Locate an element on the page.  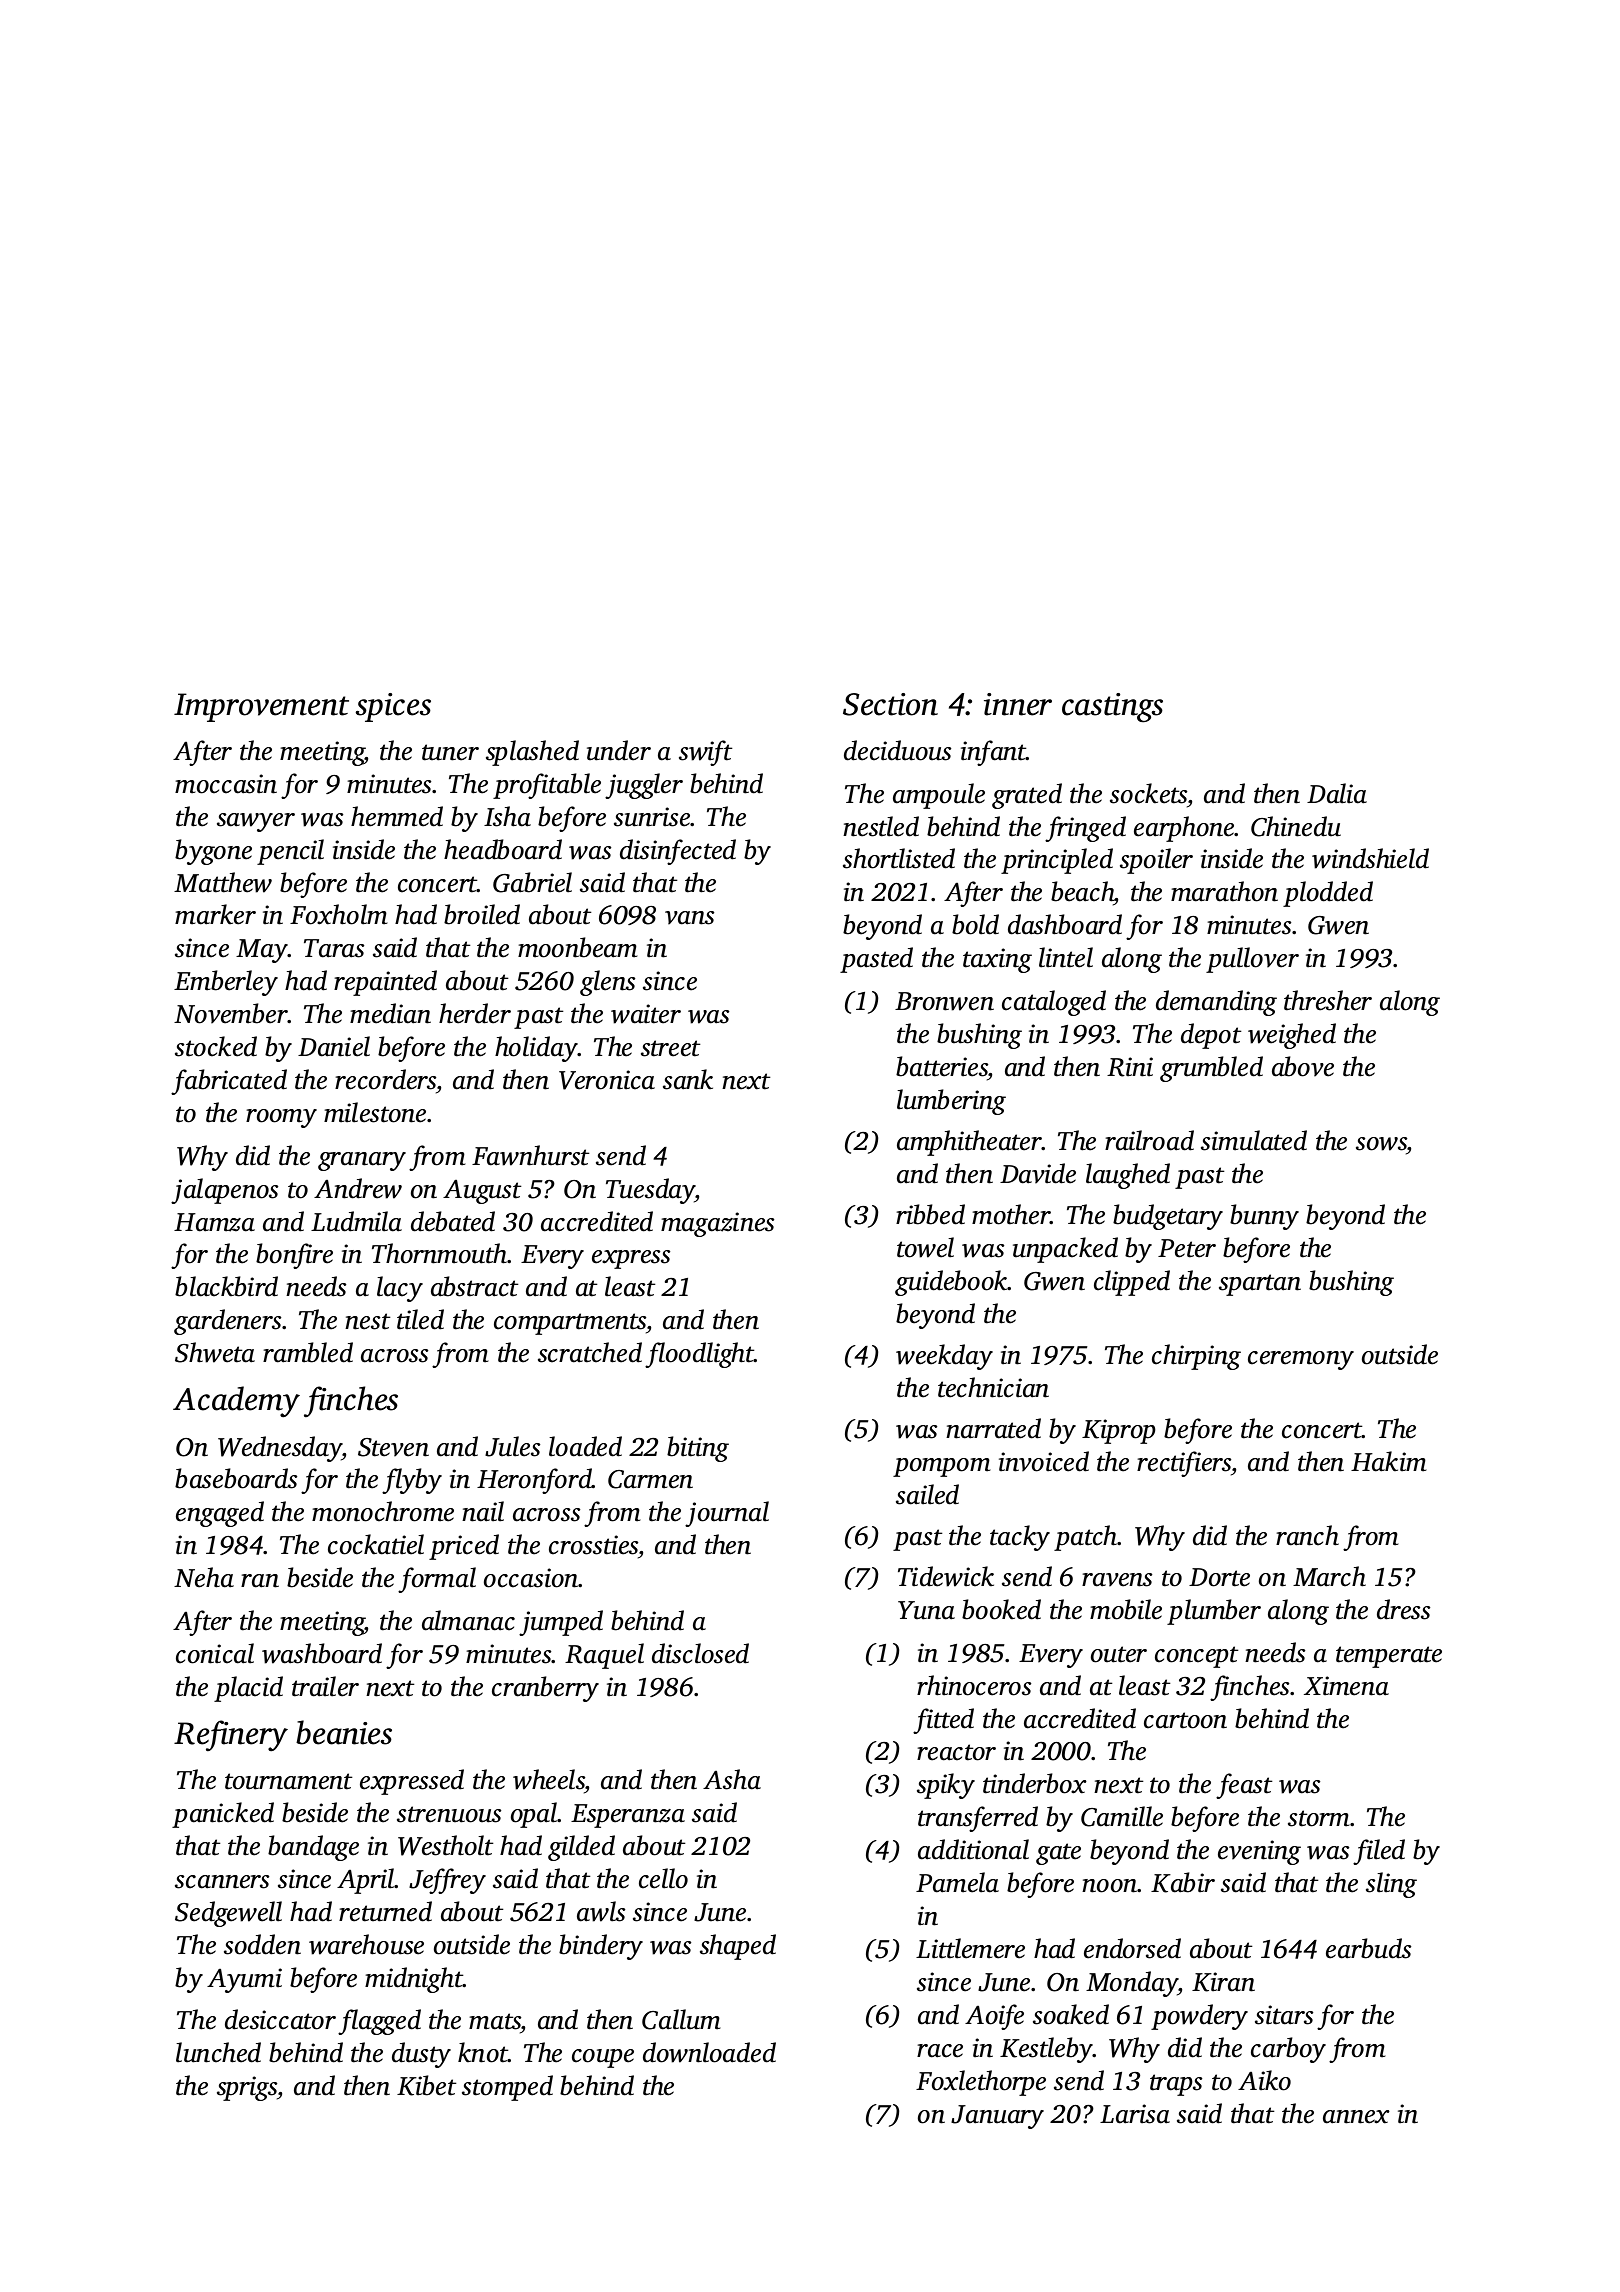
grated is located at coordinates (1027, 796).
